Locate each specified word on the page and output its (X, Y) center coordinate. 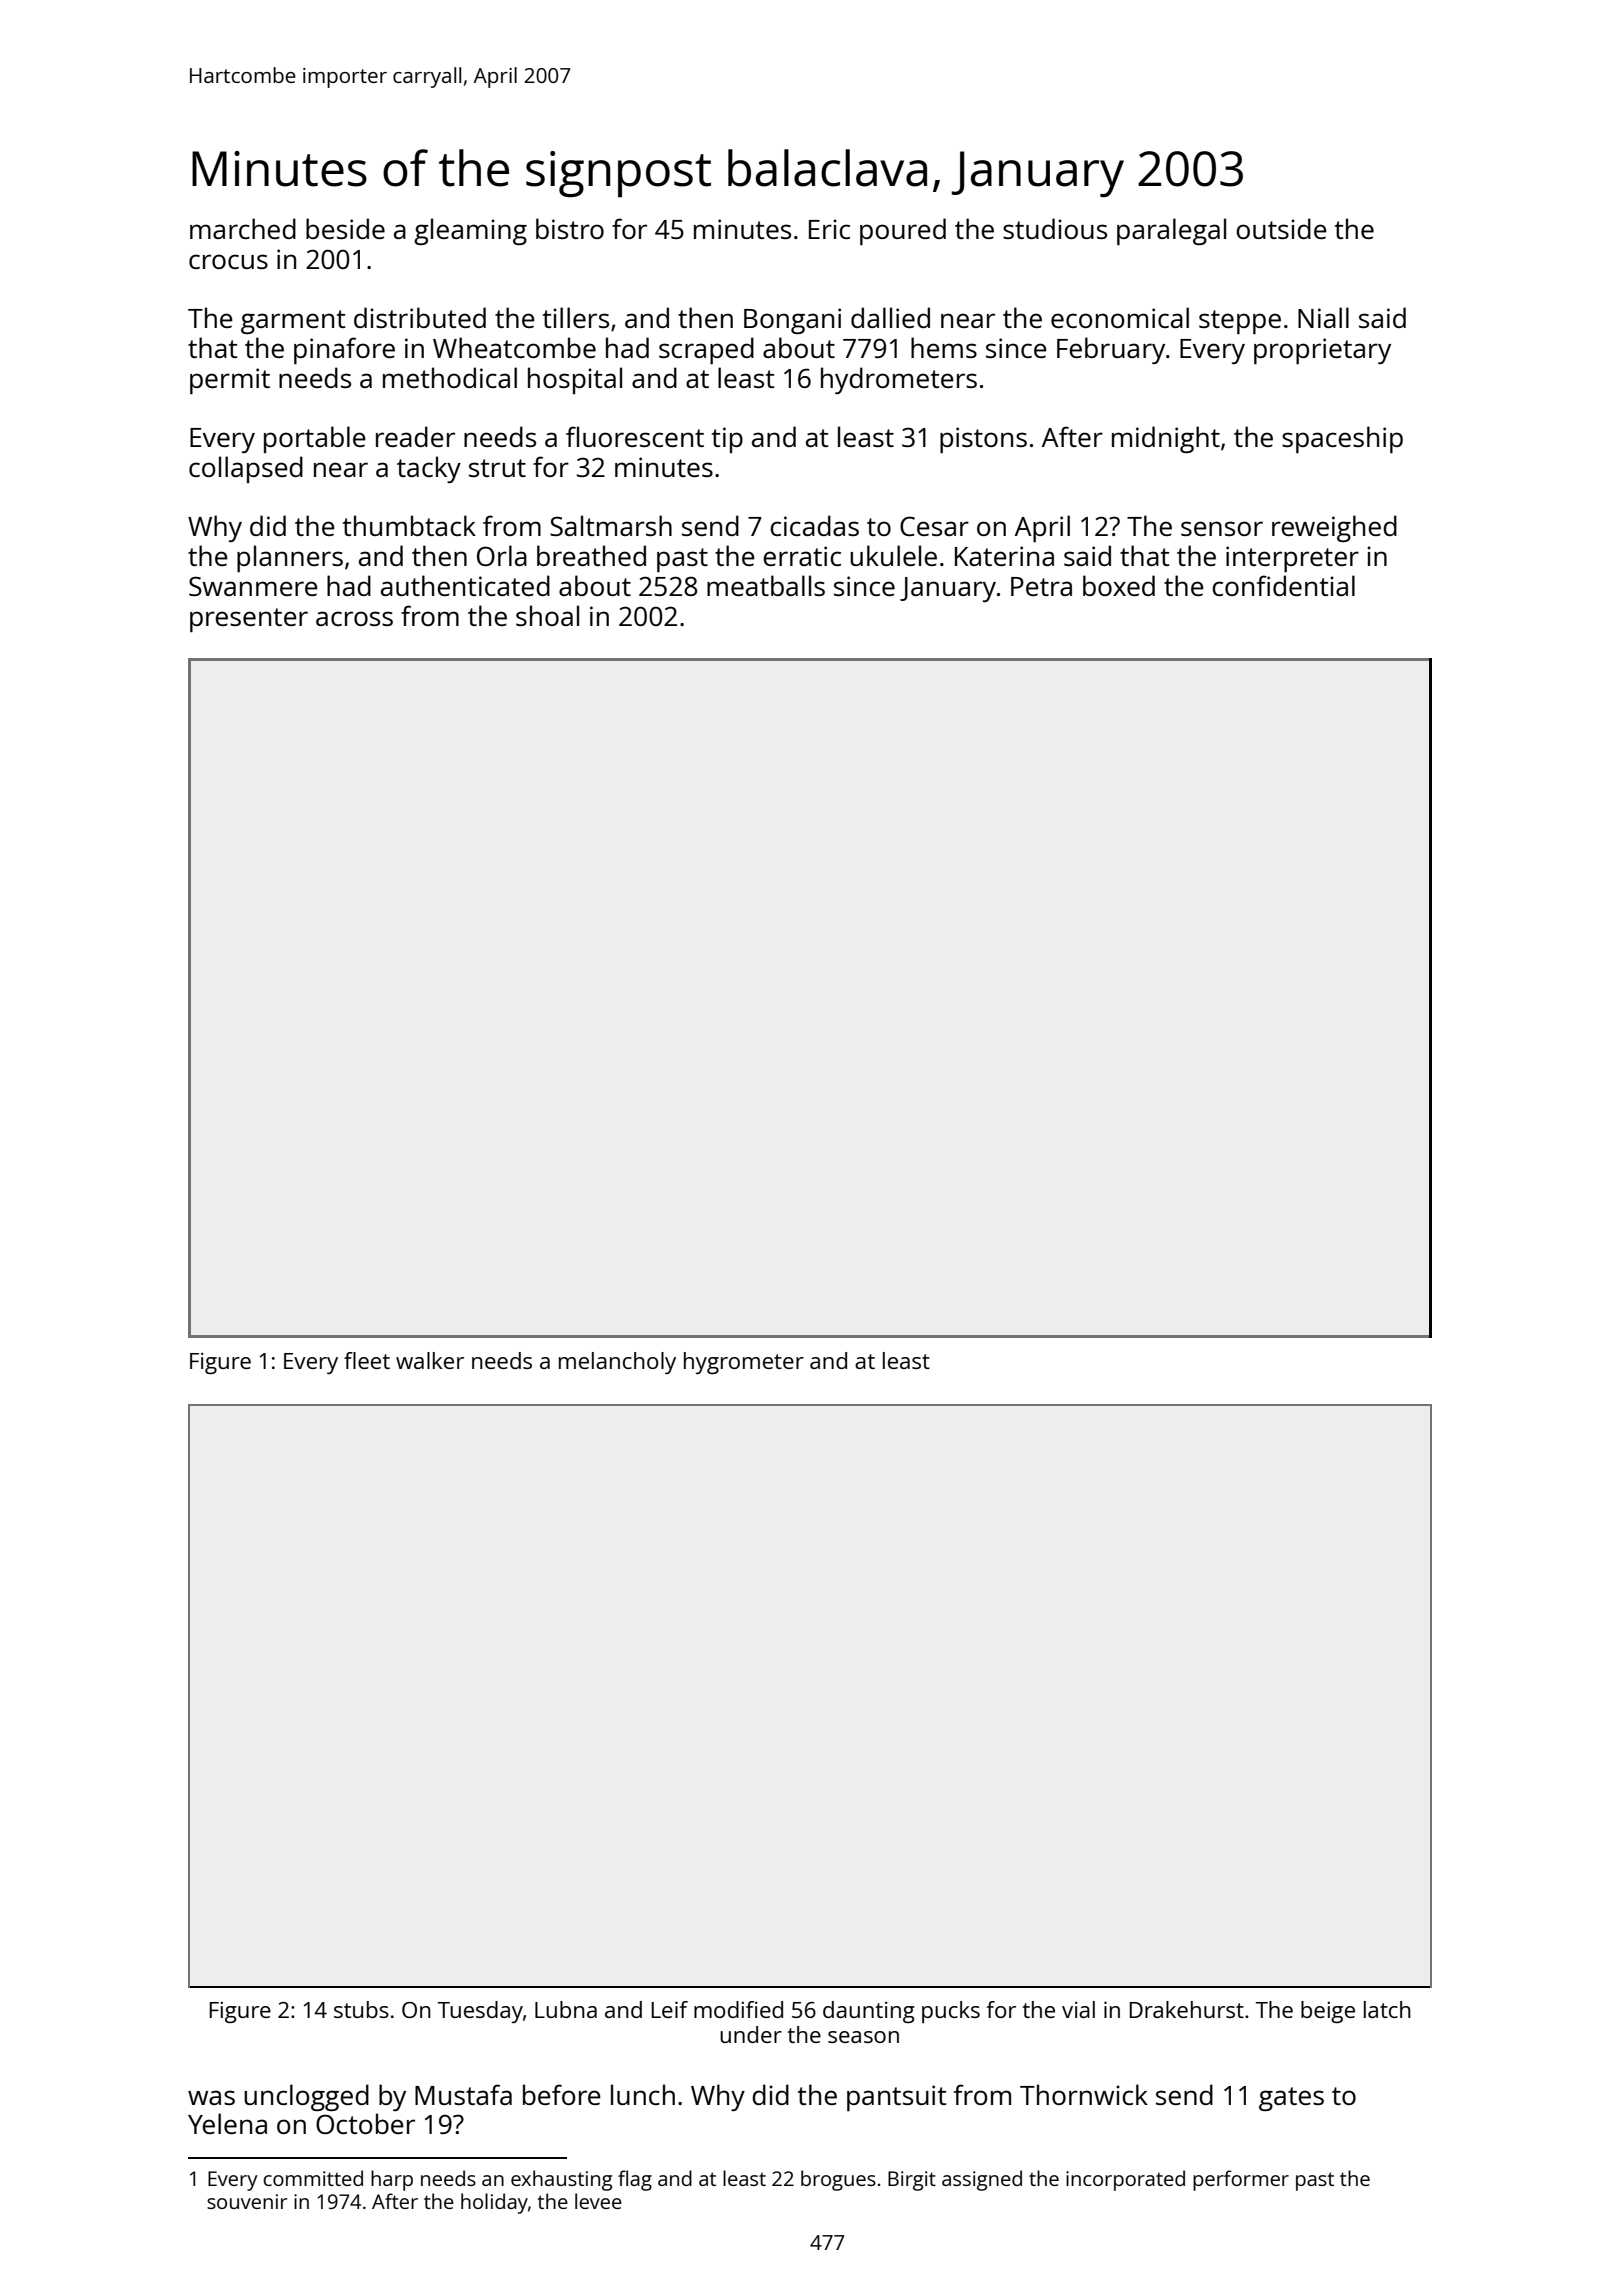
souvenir (247, 2201)
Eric (829, 229)
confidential (1283, 585)
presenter (249, 620)
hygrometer (744, 1363)
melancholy (617, 1363)
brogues (838, 2180)
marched (243, 228)
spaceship (1342, 439)
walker (430, 1360)
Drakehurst (1186, 2009)
